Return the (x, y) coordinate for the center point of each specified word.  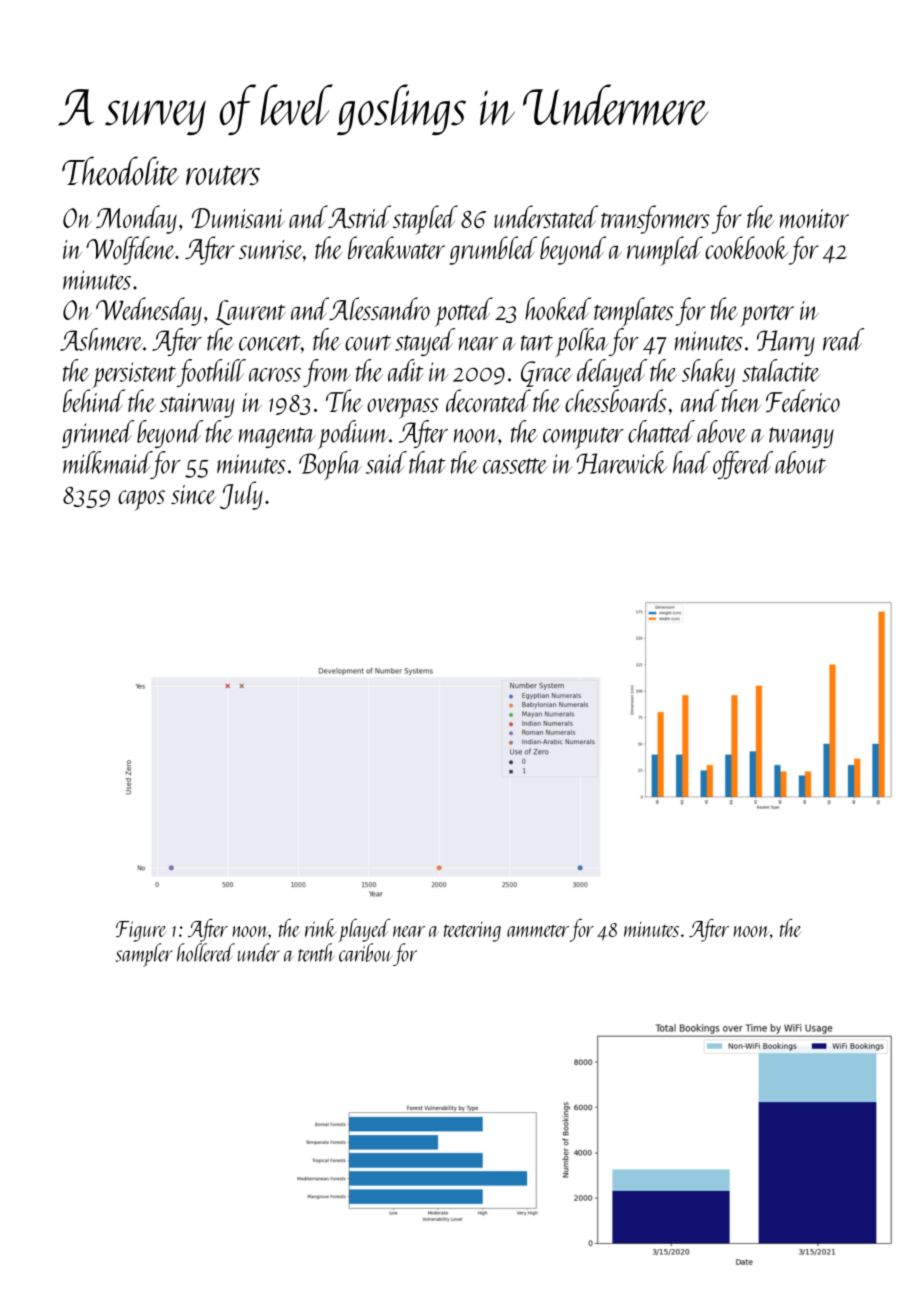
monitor (814, 218)
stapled (425, 220)
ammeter (538, 930)
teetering (472, 932)
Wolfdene (130, 250)
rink (321, 928)
